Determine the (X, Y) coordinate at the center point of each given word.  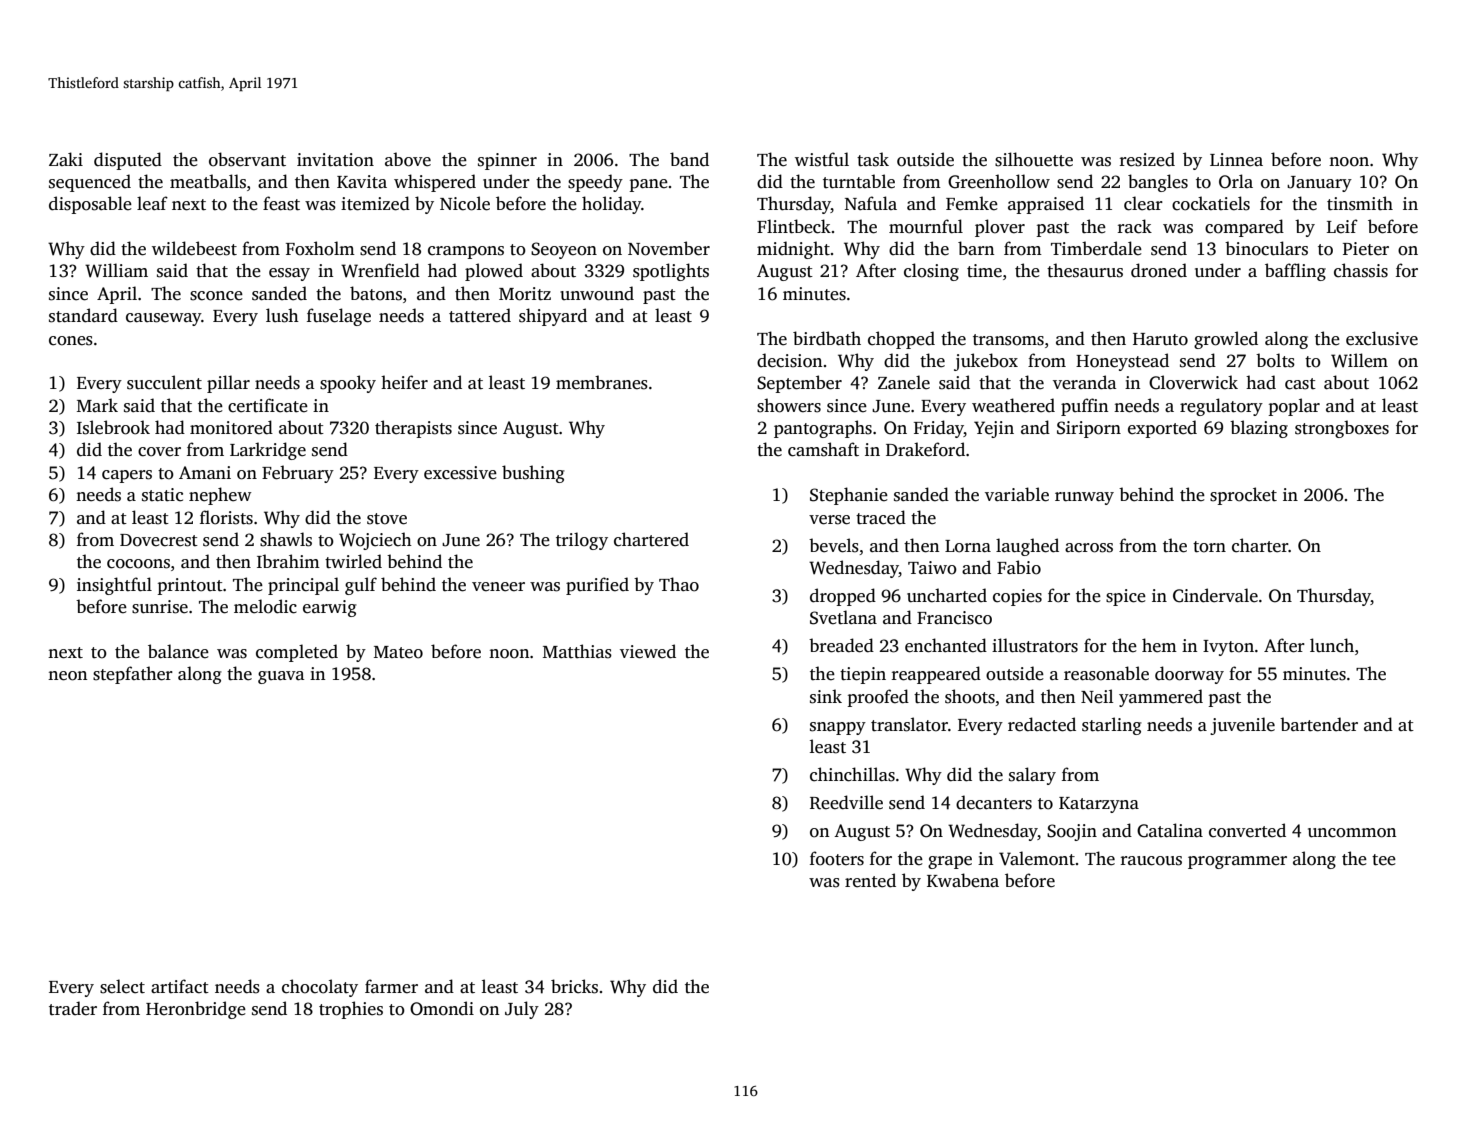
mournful (926, 226)
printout (190, 586)
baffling (1295, 272)
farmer (391, 986)
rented (870, 880)
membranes (602, 382)
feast (281, 203)
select (122, 986)
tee (1384, 860)
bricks (574, 986)
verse (829, 520)
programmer (1237, 862)
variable (1017, 494)
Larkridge (268, 451)
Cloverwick (1193, 382)
